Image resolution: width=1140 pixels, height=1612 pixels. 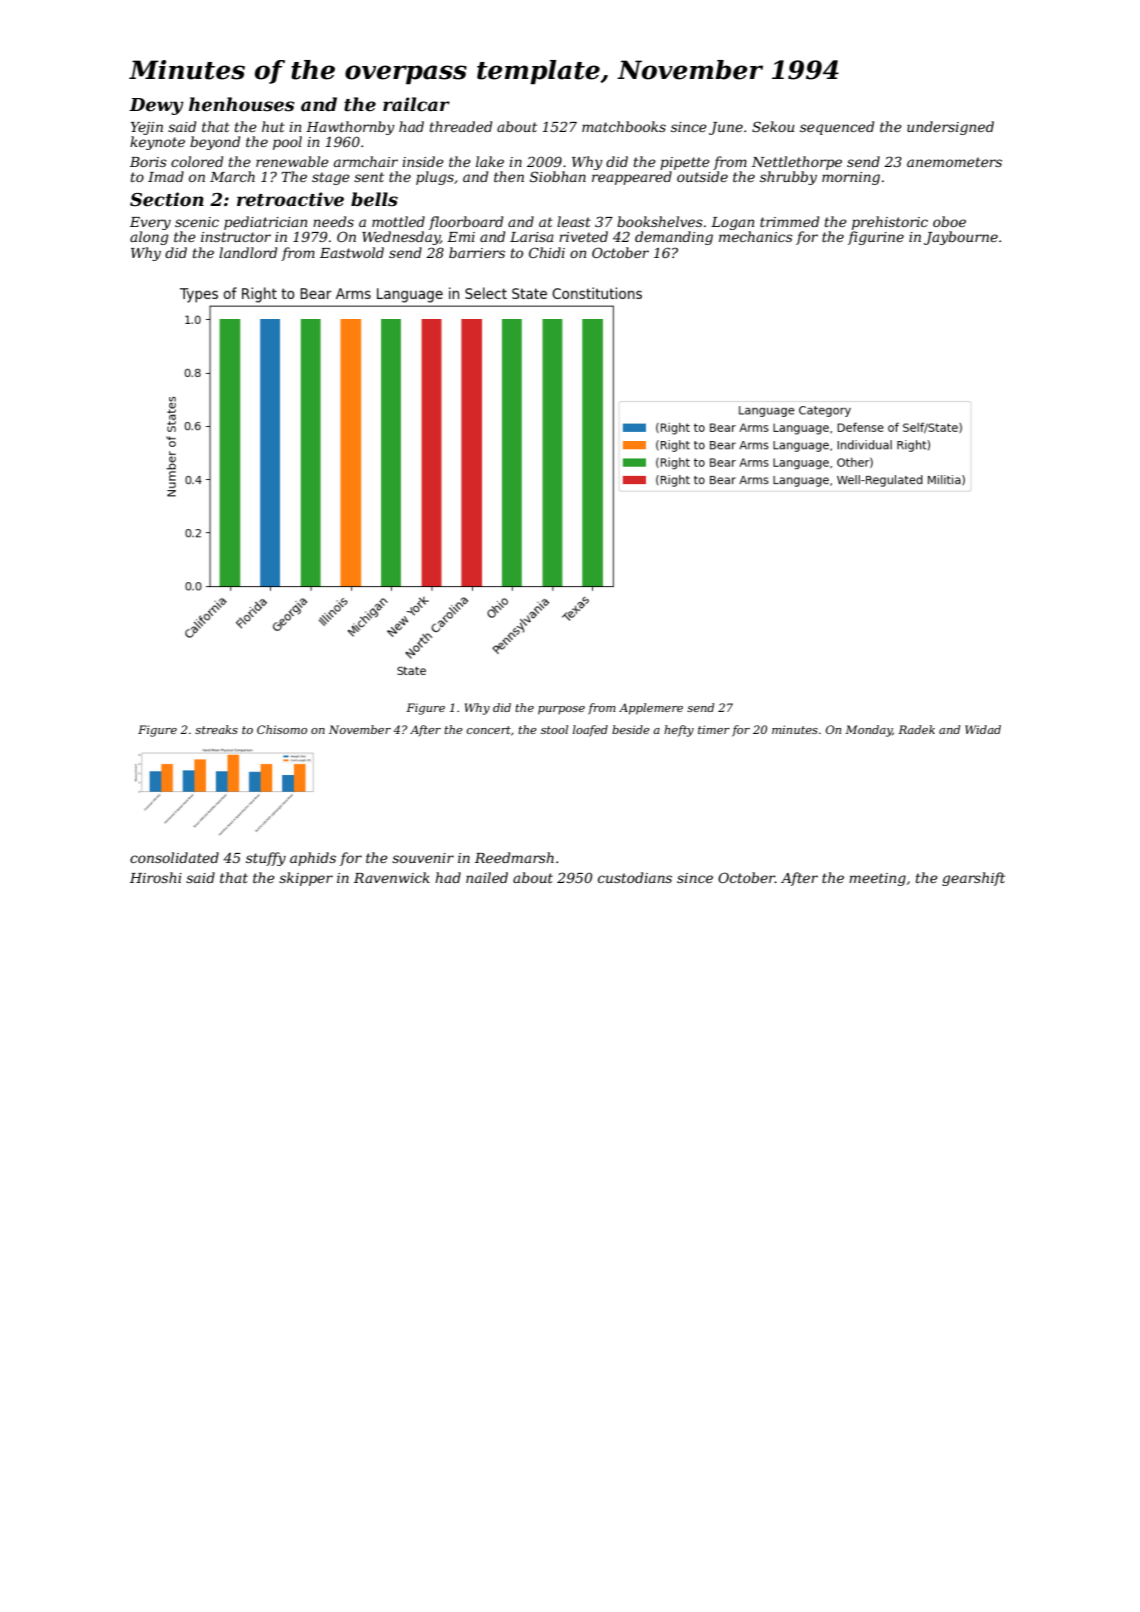 What do you see at coordinates (488, 730) in the screenshot?
I see `concert` at bounding box center [488, 730].
